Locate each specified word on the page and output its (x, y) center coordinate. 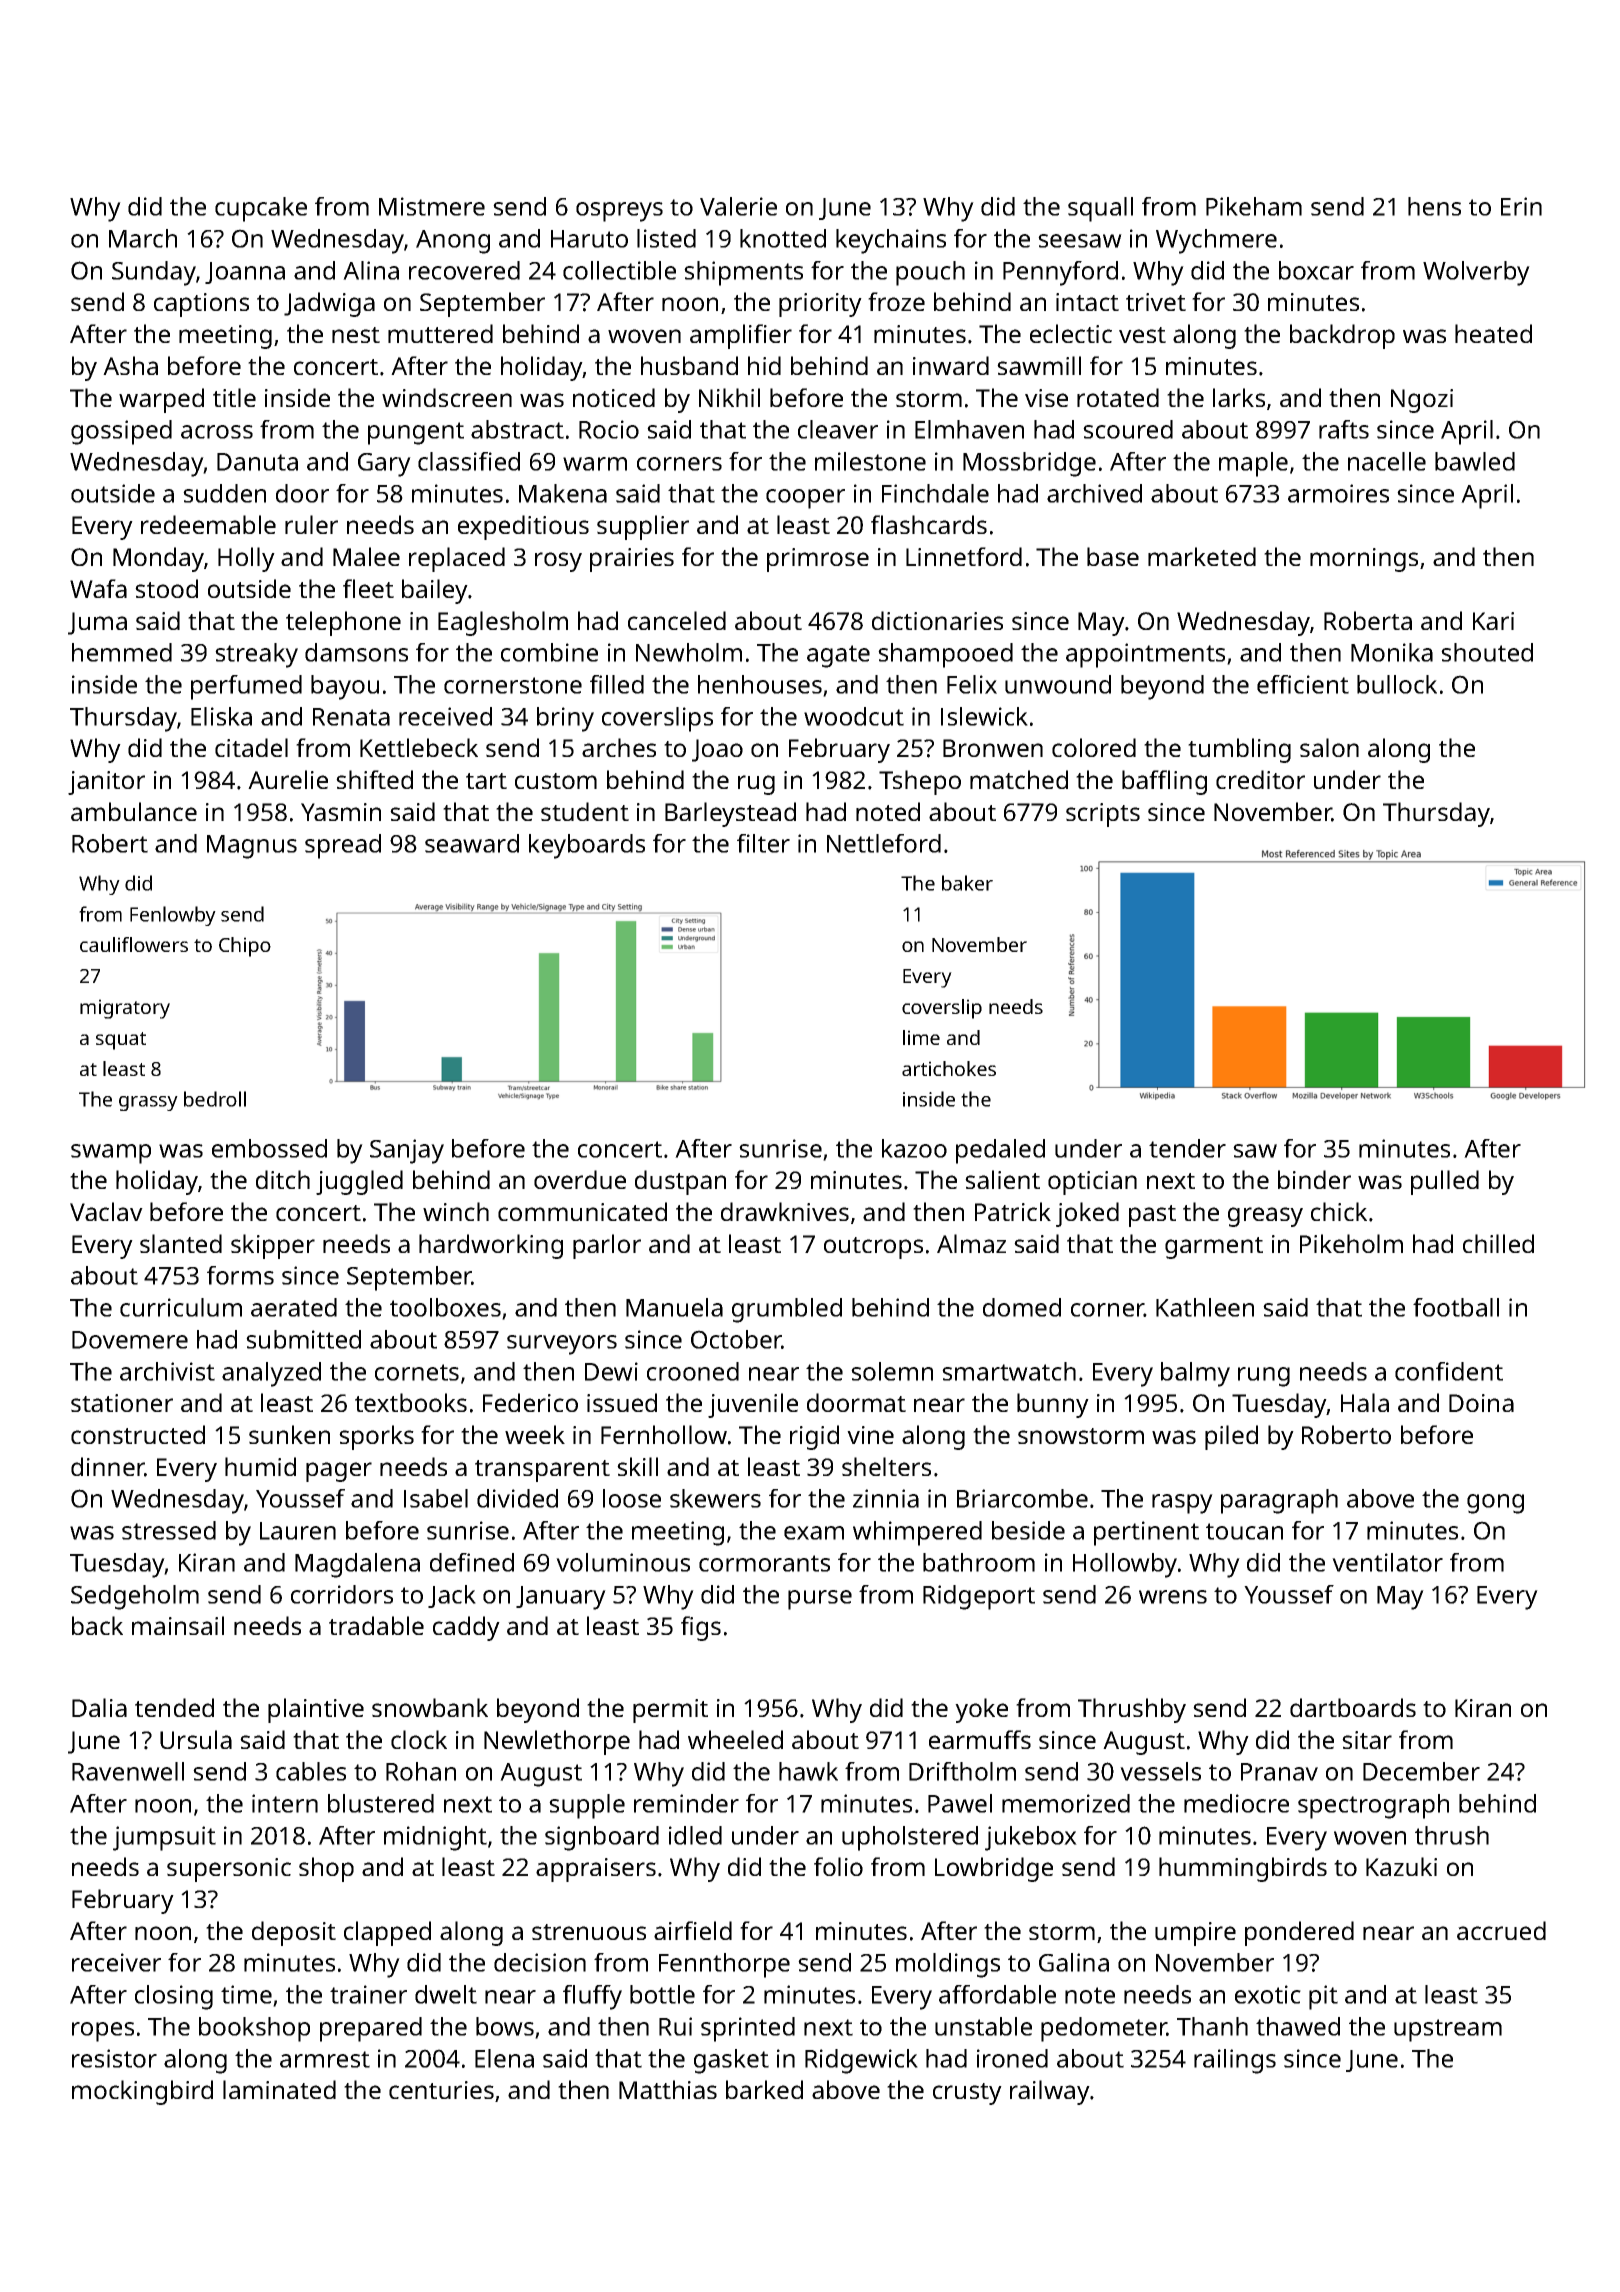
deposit (294, 1933)
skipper (273, 1246)
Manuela (674, 1307)
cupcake (261, 209)
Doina (1481, 1403)
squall (1100, 209)
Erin (1521, 206)
